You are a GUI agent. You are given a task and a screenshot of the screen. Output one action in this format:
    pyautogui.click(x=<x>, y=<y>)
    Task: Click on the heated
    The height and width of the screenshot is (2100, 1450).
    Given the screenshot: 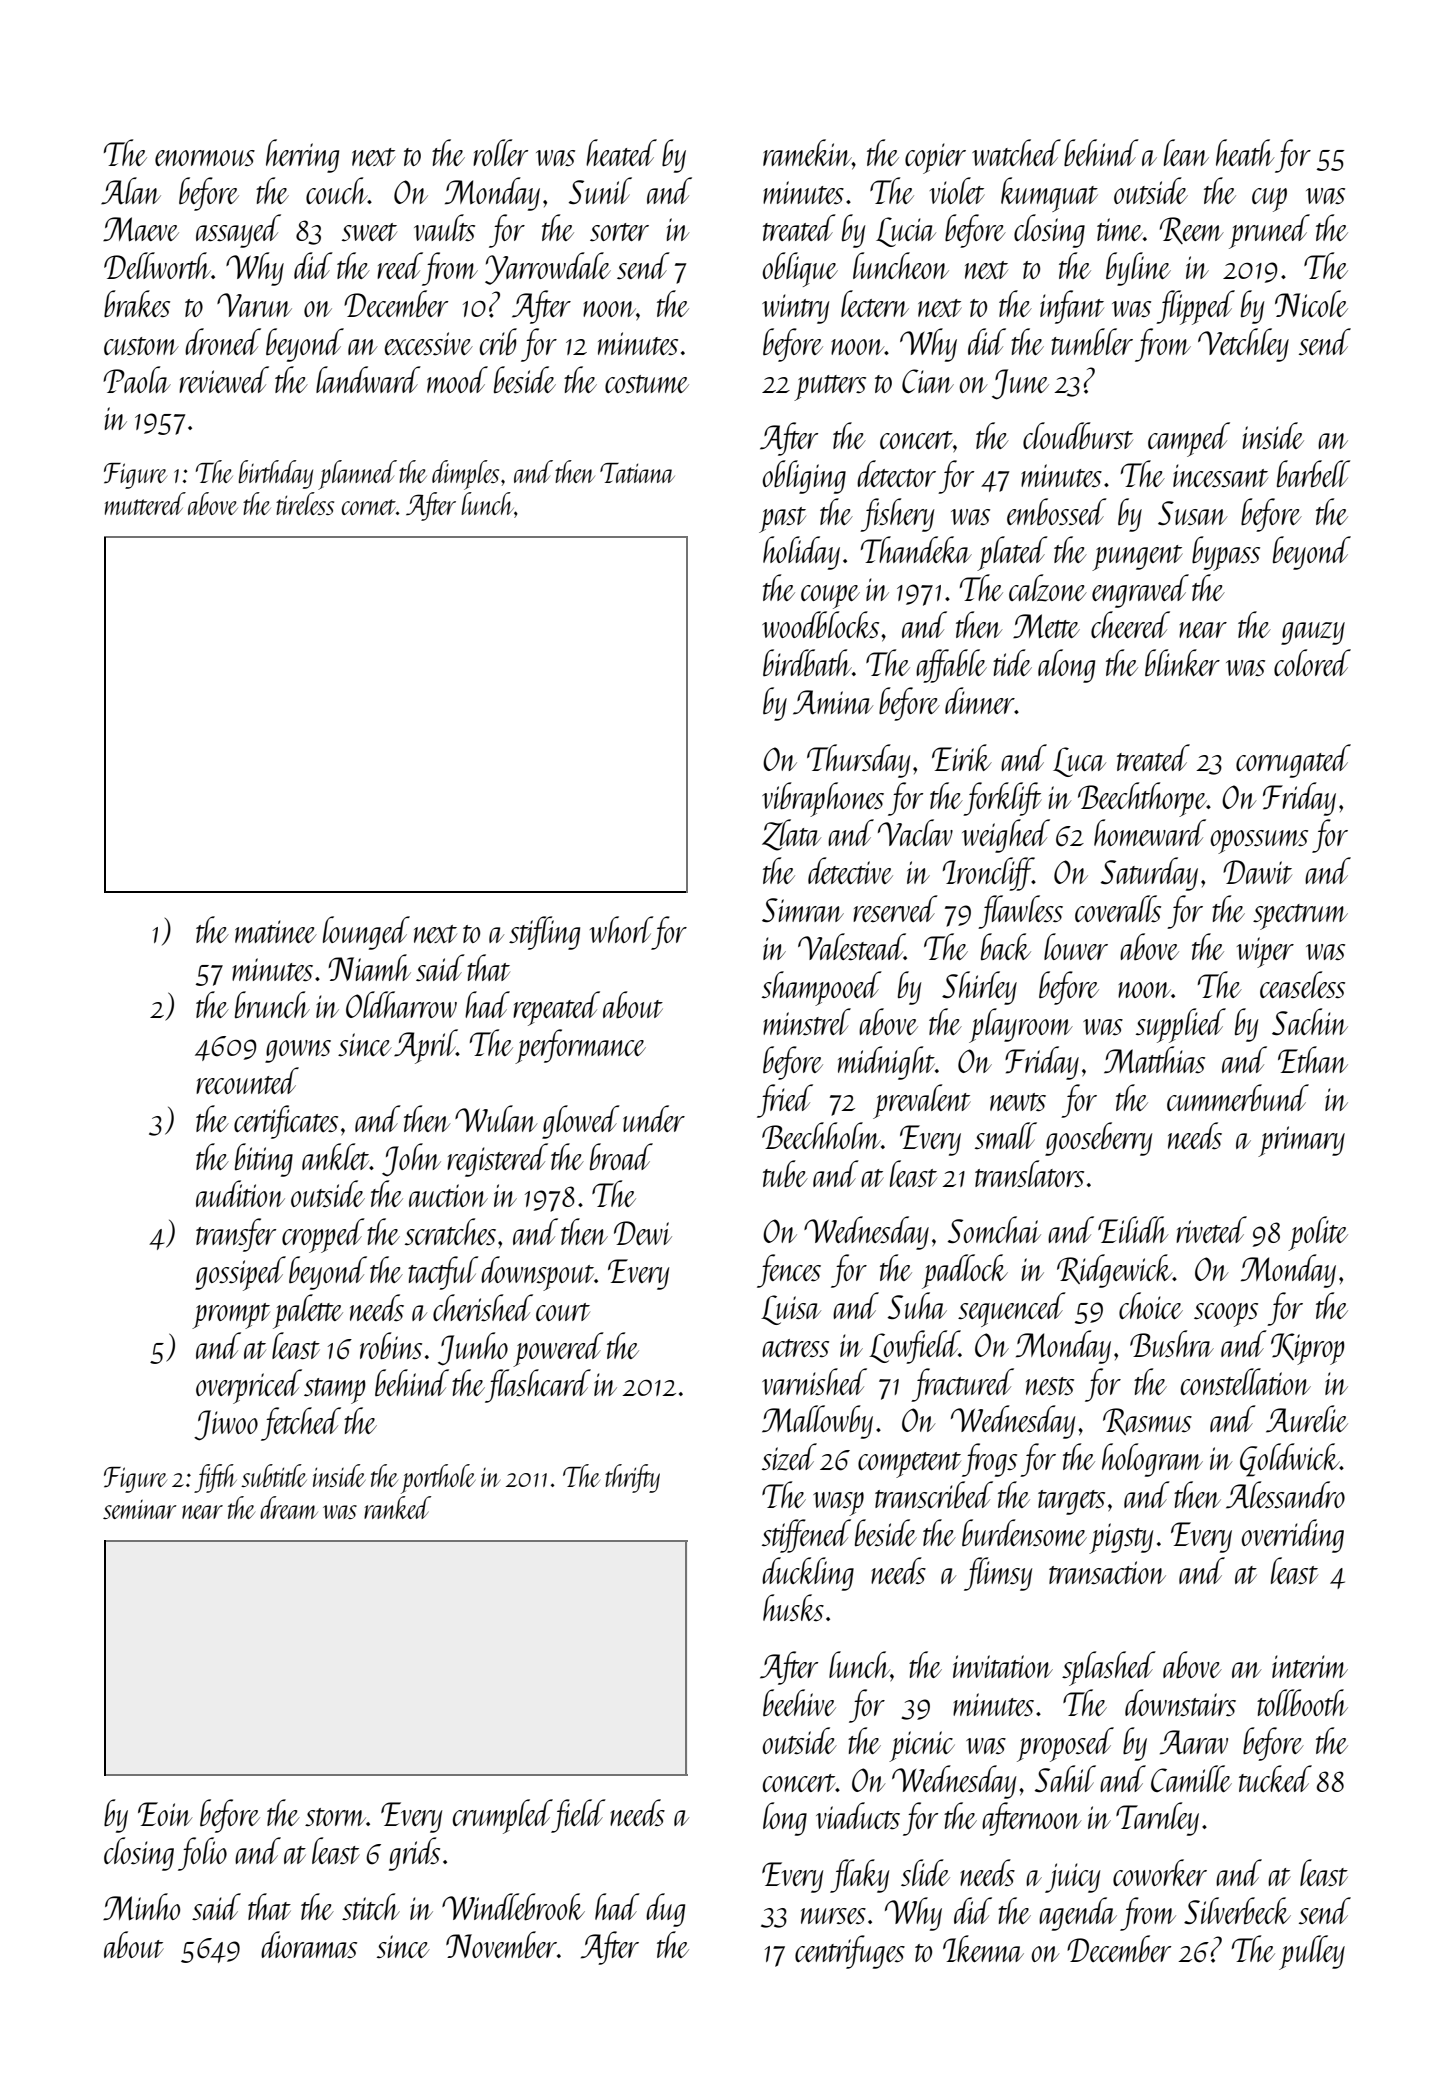 What is the action you would take?
    pyautogui.click(x=621, y=152)
